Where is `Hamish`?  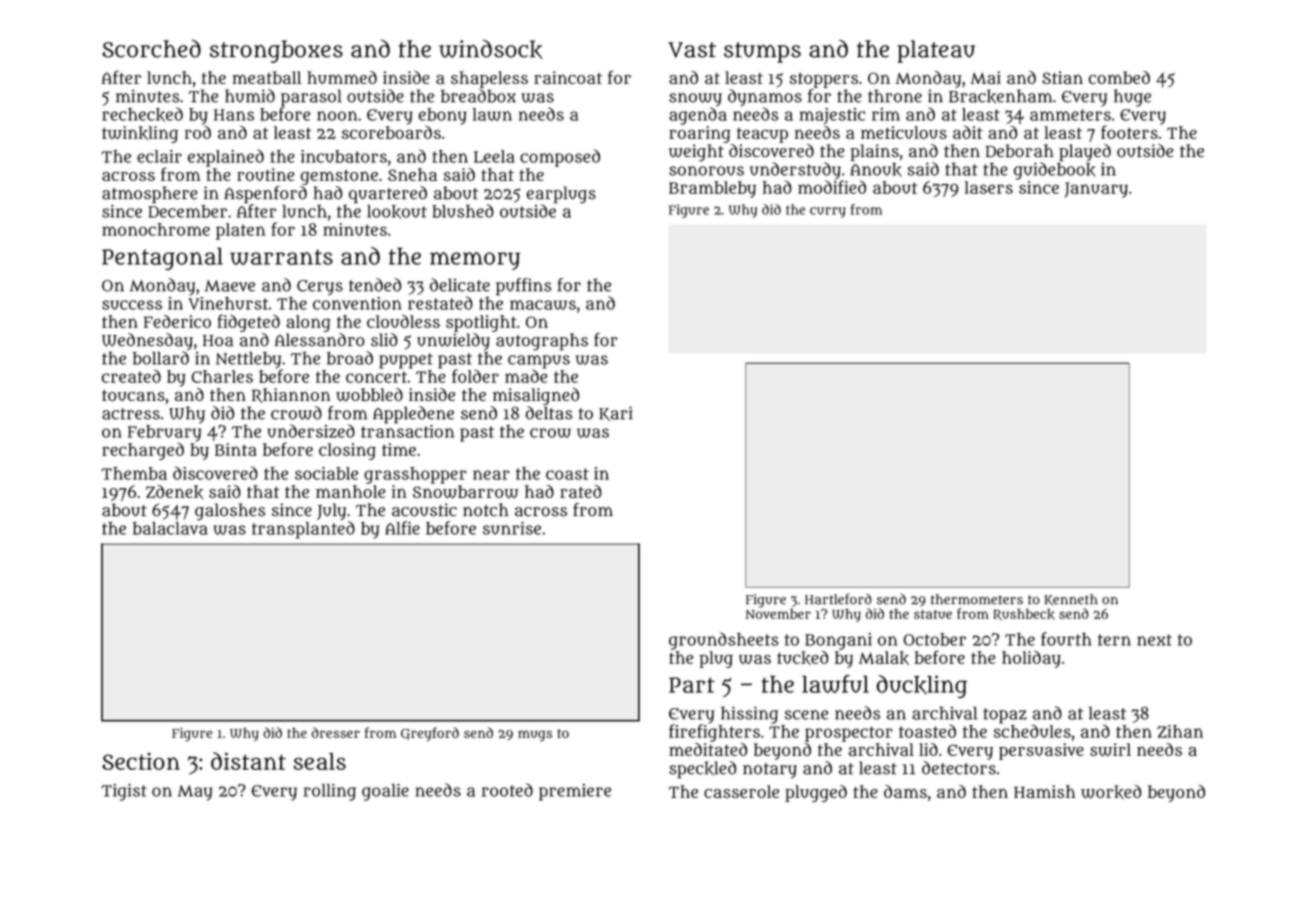 Hamish is located at coordinates (1044, 791).
